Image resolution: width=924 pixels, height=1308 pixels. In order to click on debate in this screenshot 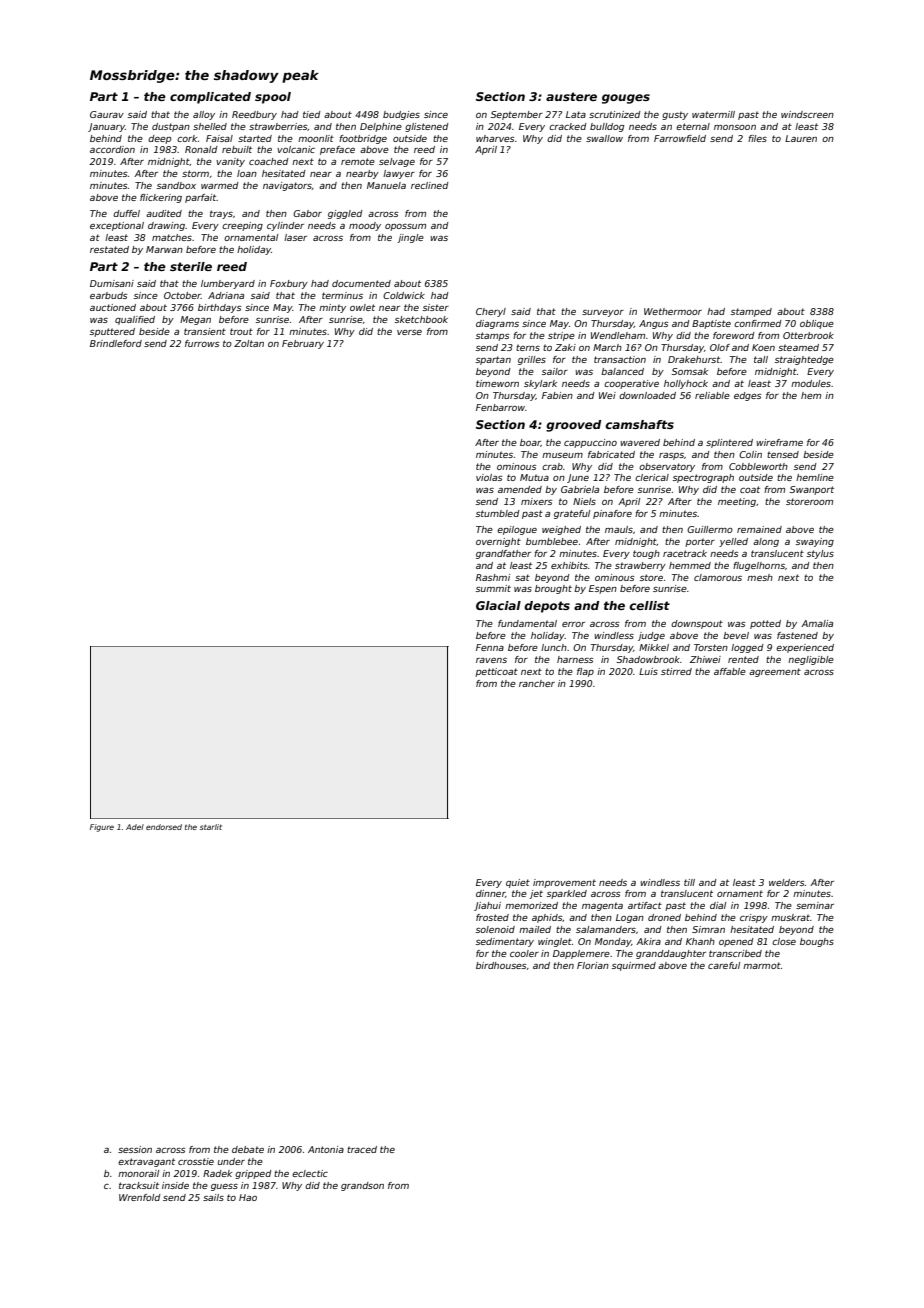, I will do `click(248, 1149)`.
